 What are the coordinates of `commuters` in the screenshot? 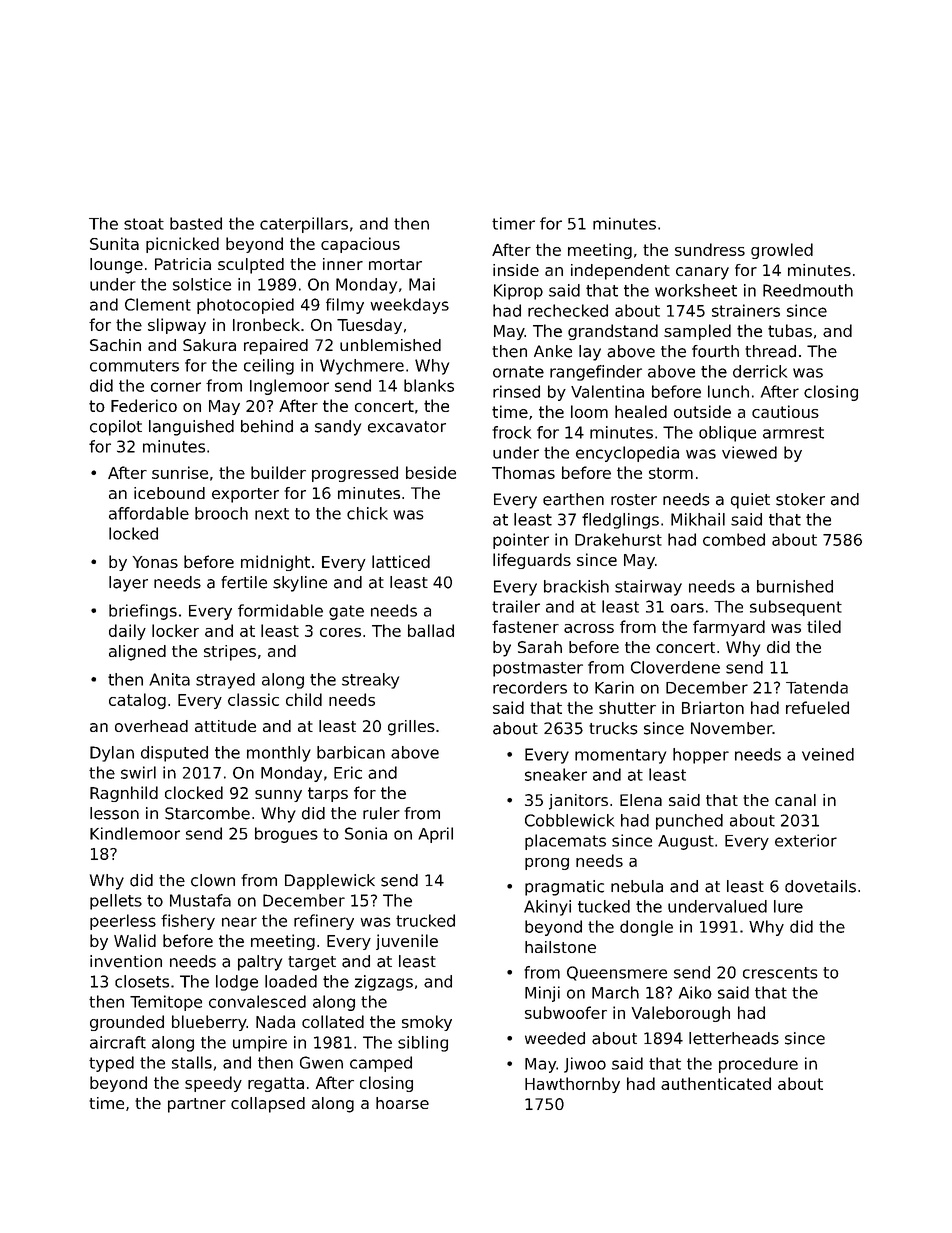 It's located at (134, 366).
